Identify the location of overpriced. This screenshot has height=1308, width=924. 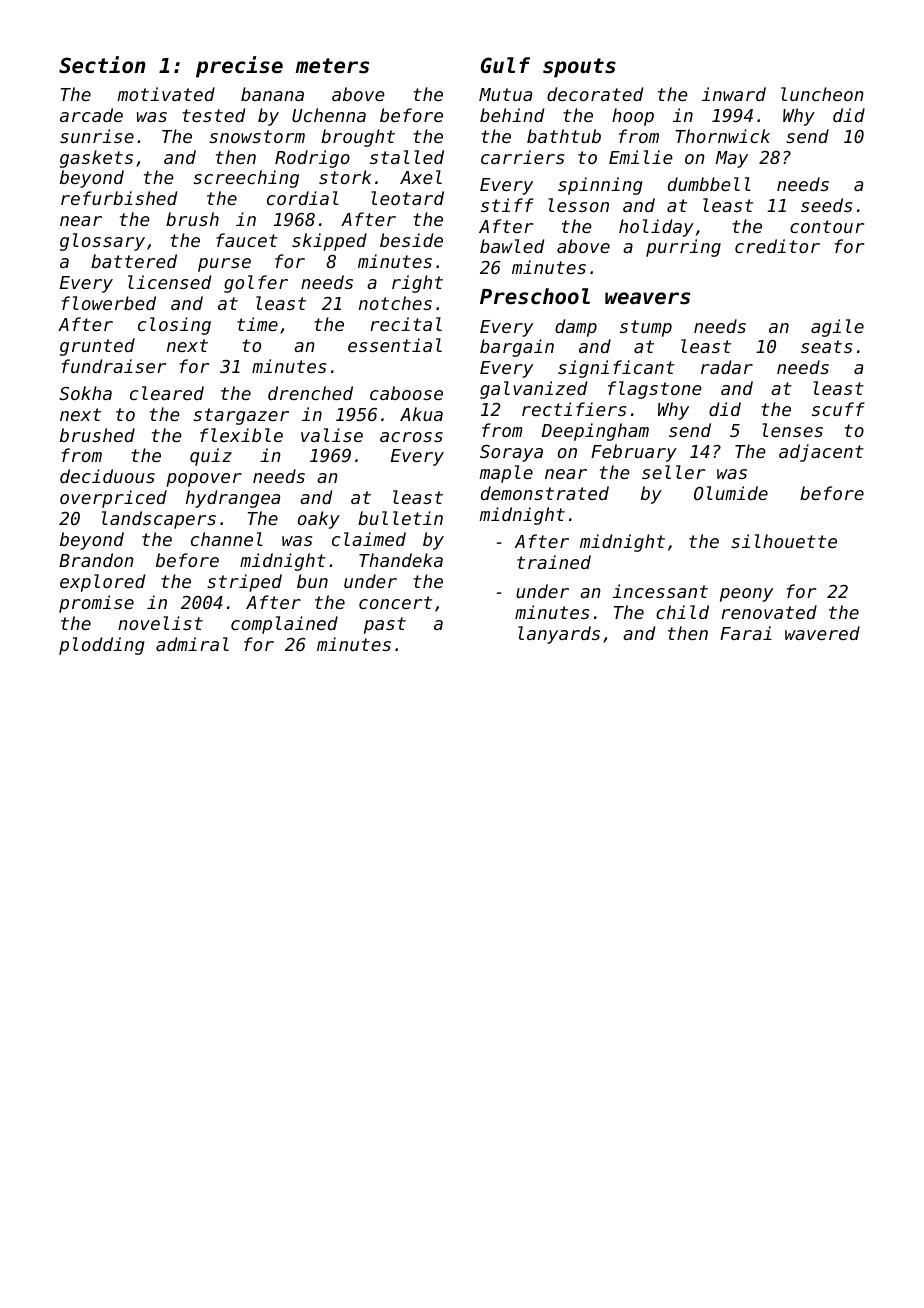
(113, 499).
